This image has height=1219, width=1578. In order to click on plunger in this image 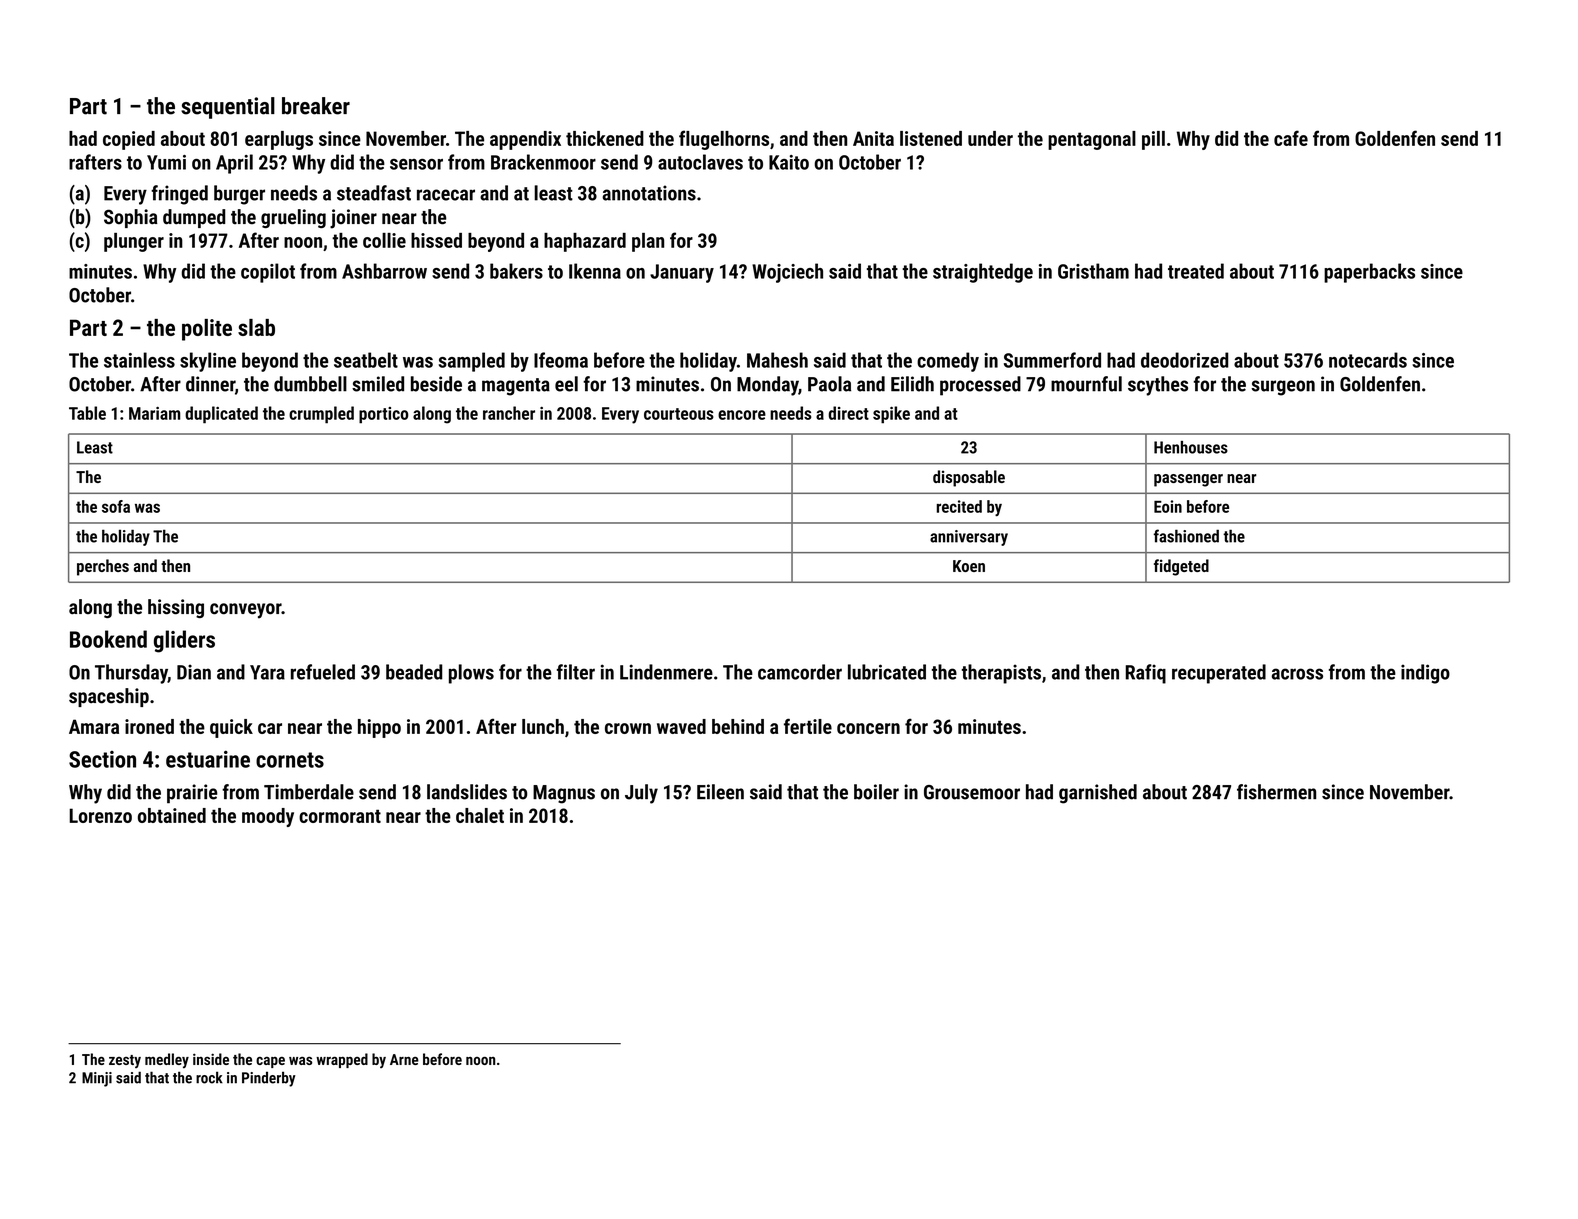, I will do `click(134, 242)`.
